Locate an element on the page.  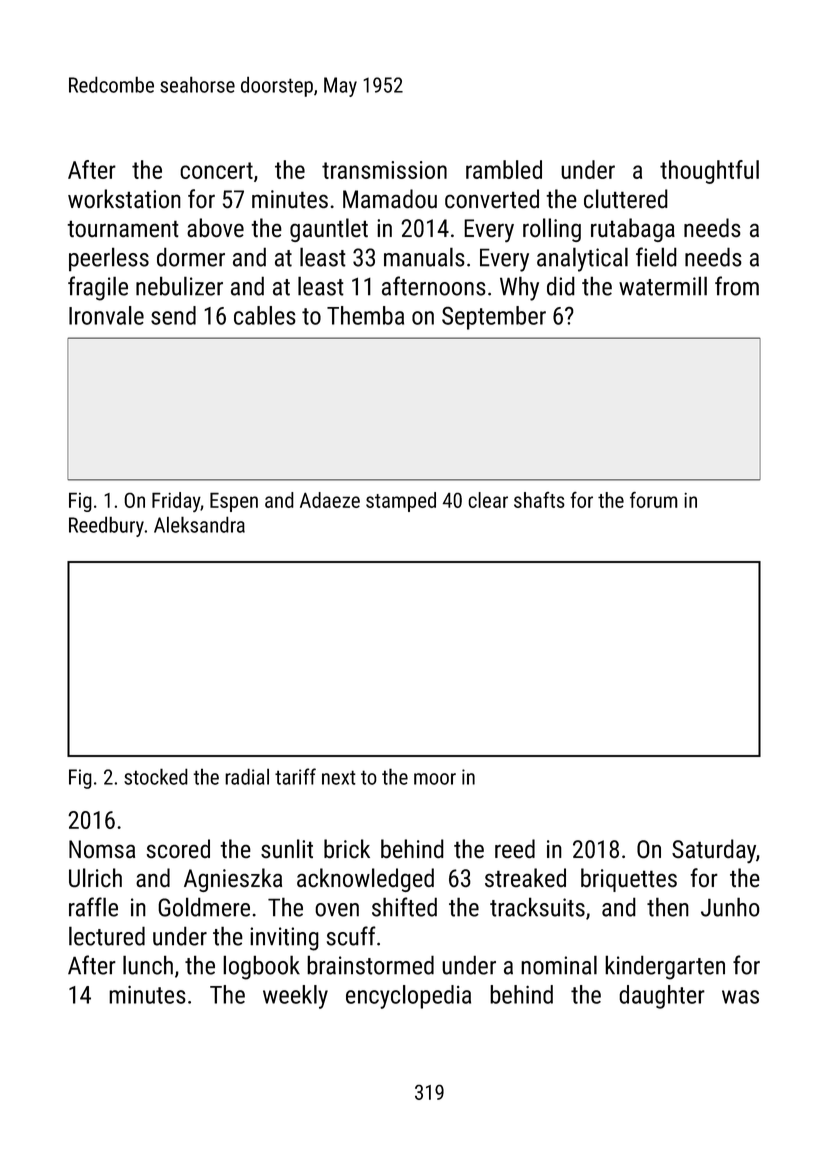
Saturday is located at coordinates (714, 851).
